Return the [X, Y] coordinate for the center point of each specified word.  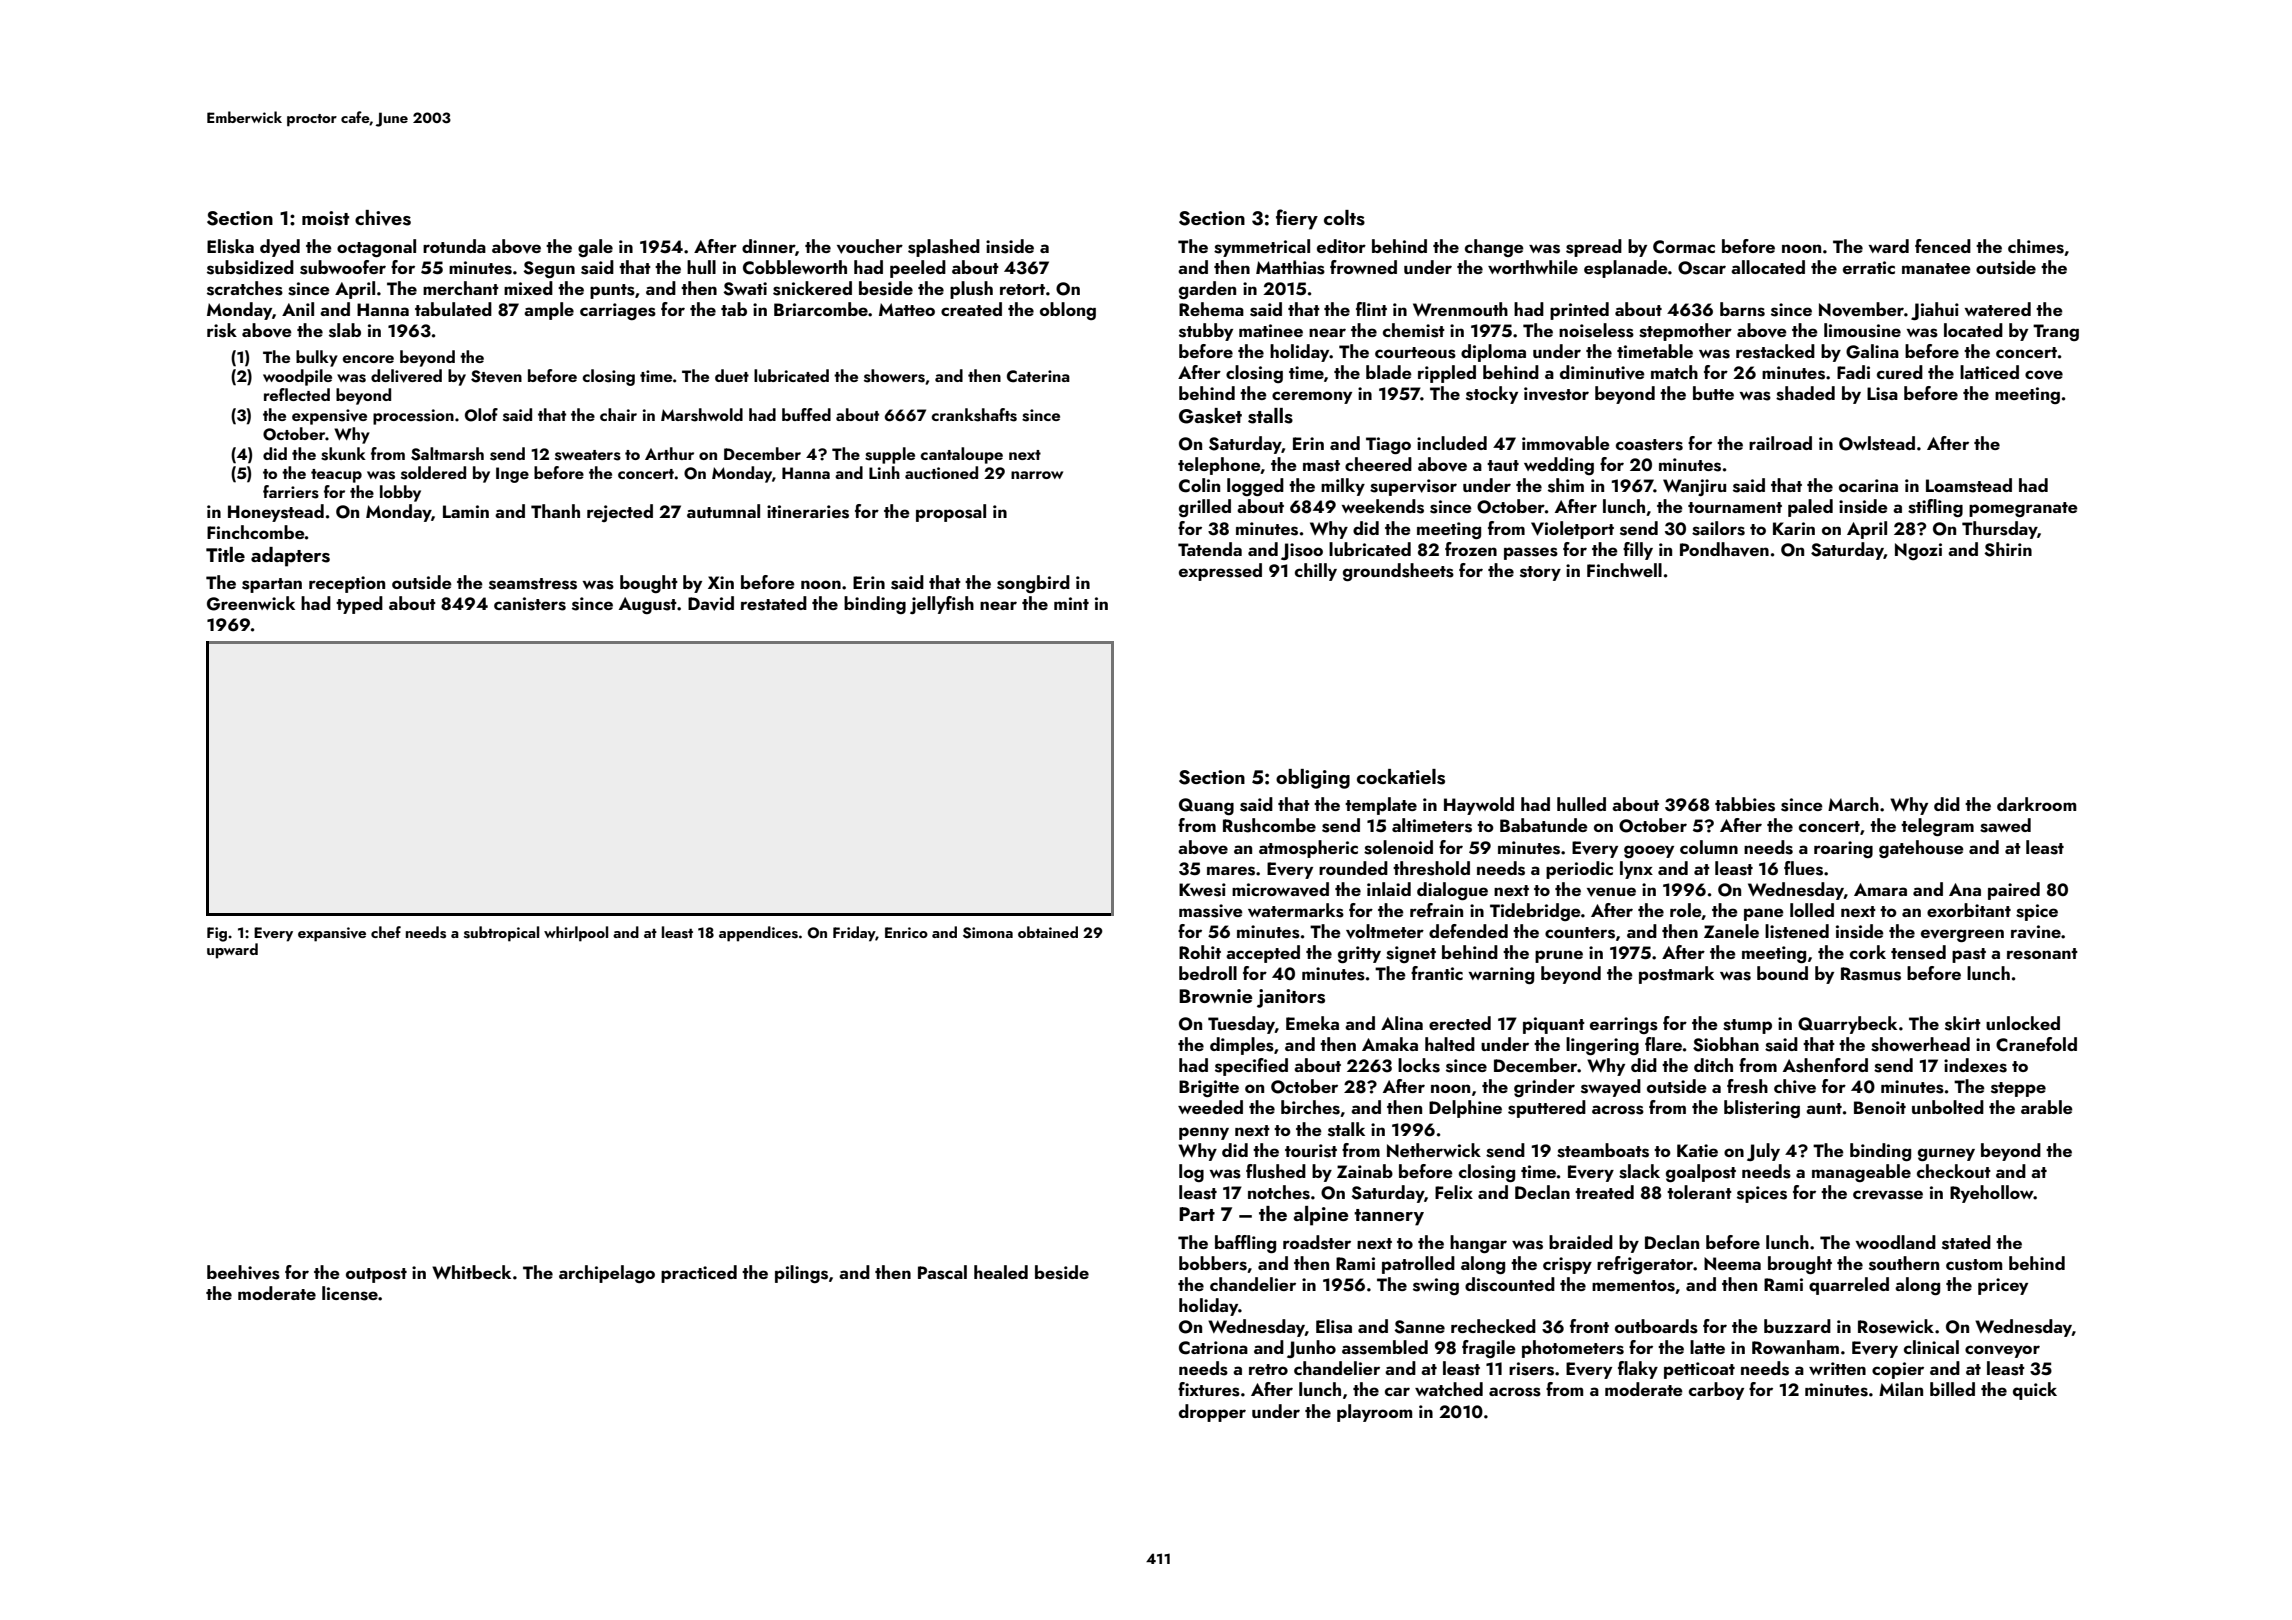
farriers [291, 492]
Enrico [906, 932]
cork [1868, 952]
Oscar [1702, 268]
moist [325, 218]
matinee [1271, 330]
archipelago [607, 1274]
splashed [944, 248]
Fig [217, 934]
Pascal [942, 1272]
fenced [1943, 246]
